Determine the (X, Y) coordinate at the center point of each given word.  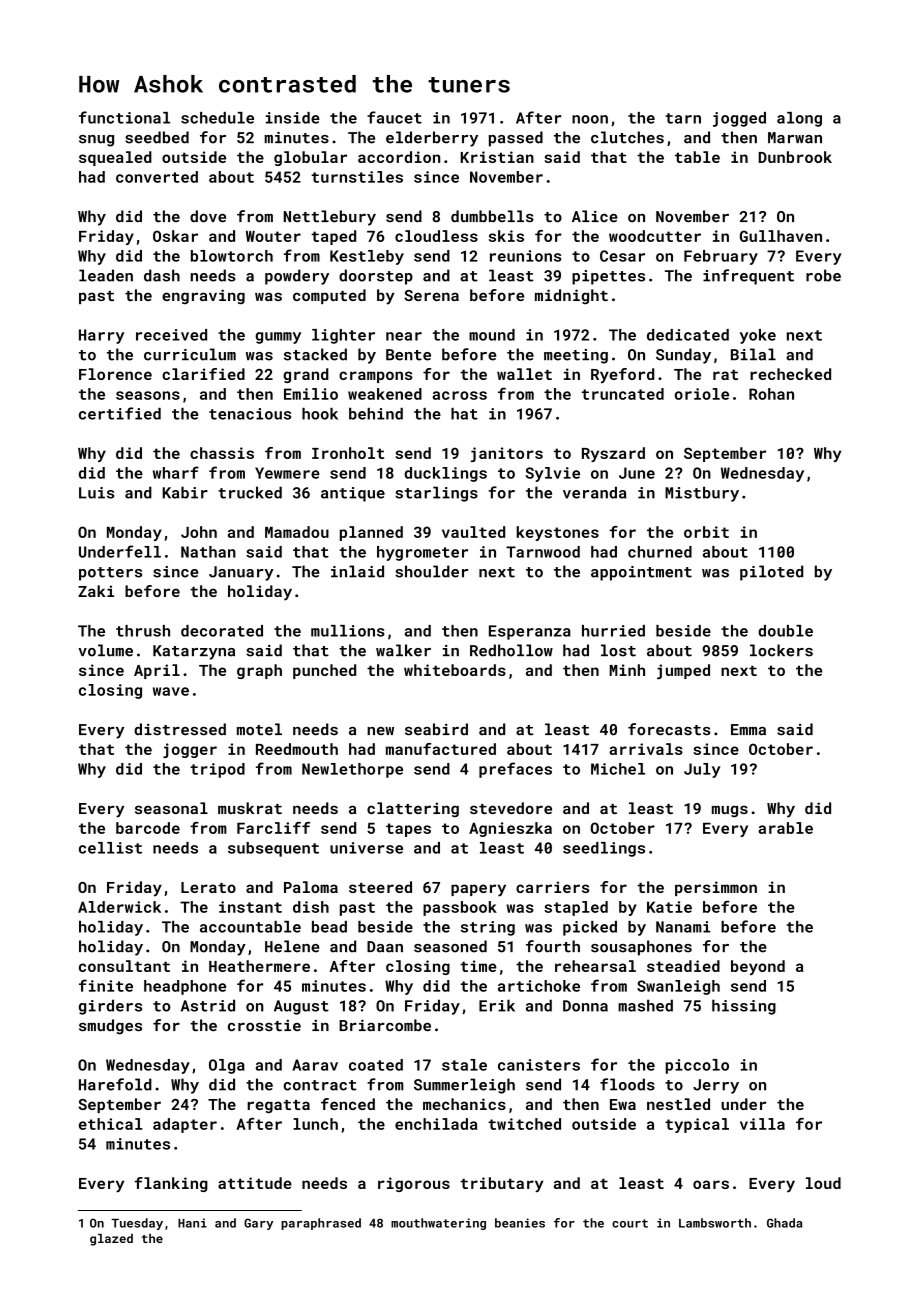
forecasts (669, 729)
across (459, 395)
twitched (524, 1124)
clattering (413, 810)
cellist (110, 848)
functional (124, 117)
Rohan (771, 394)
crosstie (264, 1025)
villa (762, 1124)
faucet (394, 117)
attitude (255, 1183)
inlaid (357, 571)
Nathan (208, 552)
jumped (683, 671)
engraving (203, 297)
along (799, 119)
